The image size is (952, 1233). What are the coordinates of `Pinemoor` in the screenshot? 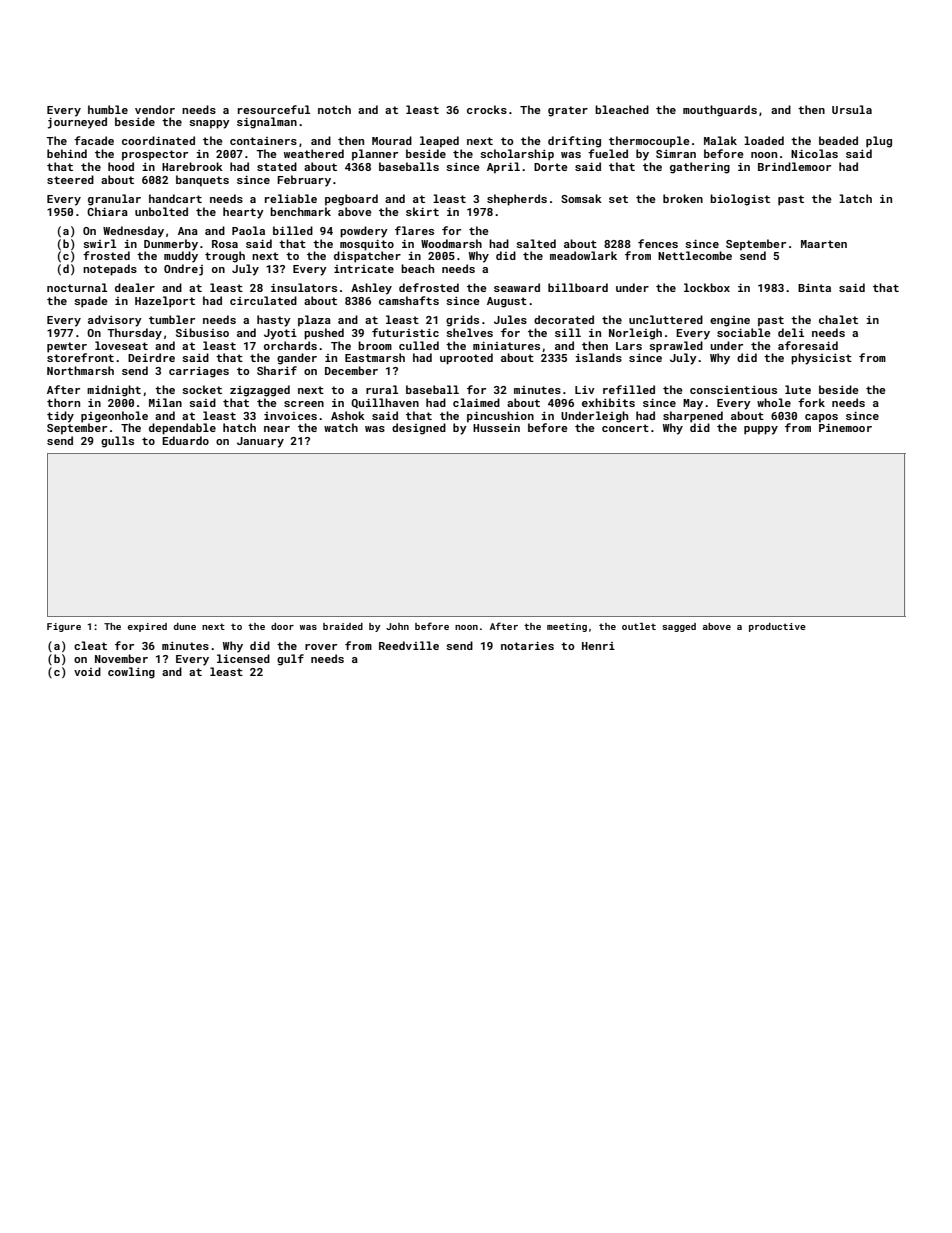 It's located at (845, 428).
